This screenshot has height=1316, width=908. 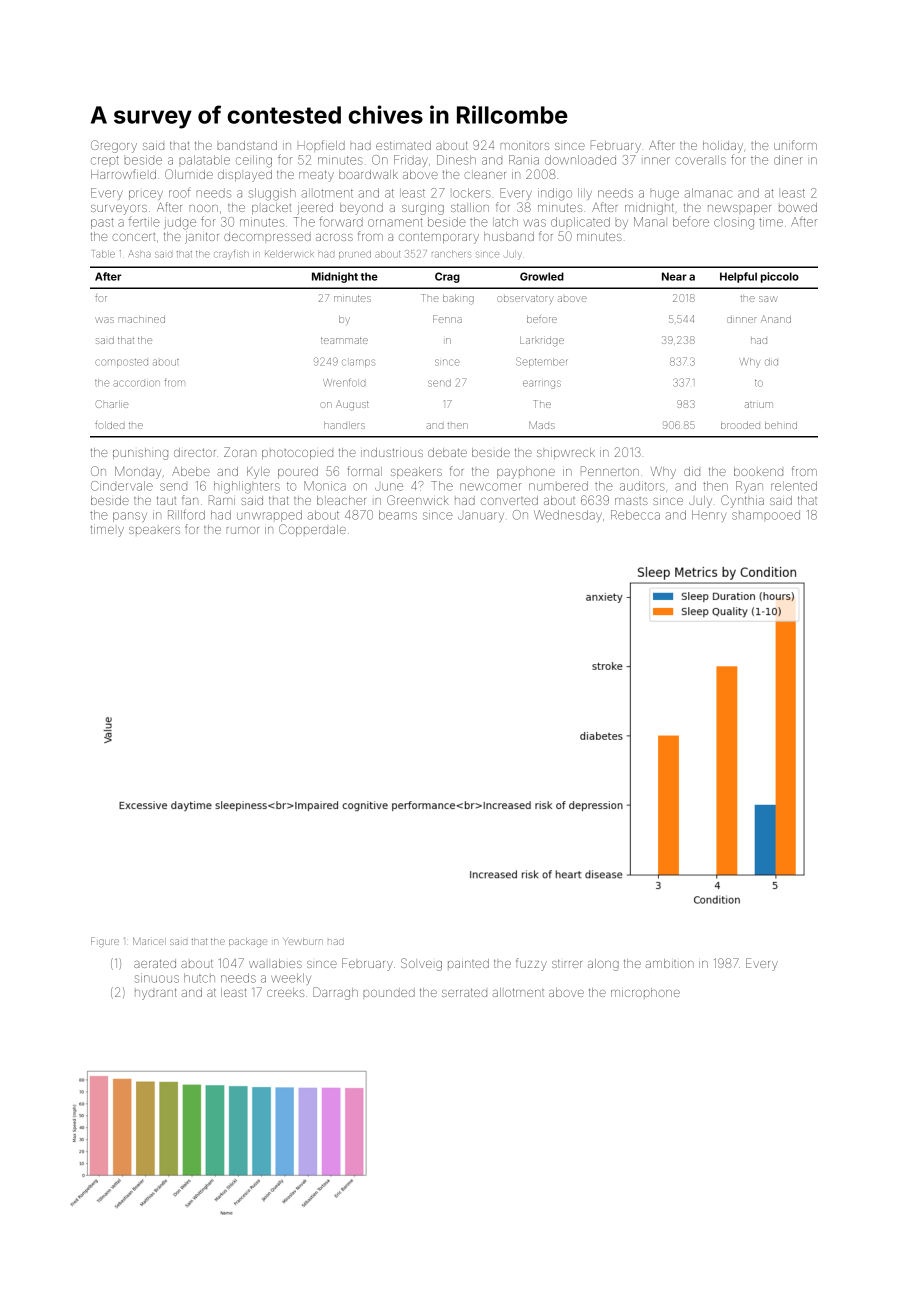 What do you see at coordinates (734, 223) in the screenshot?
I see `closing` at bounding box center [734, 223].
